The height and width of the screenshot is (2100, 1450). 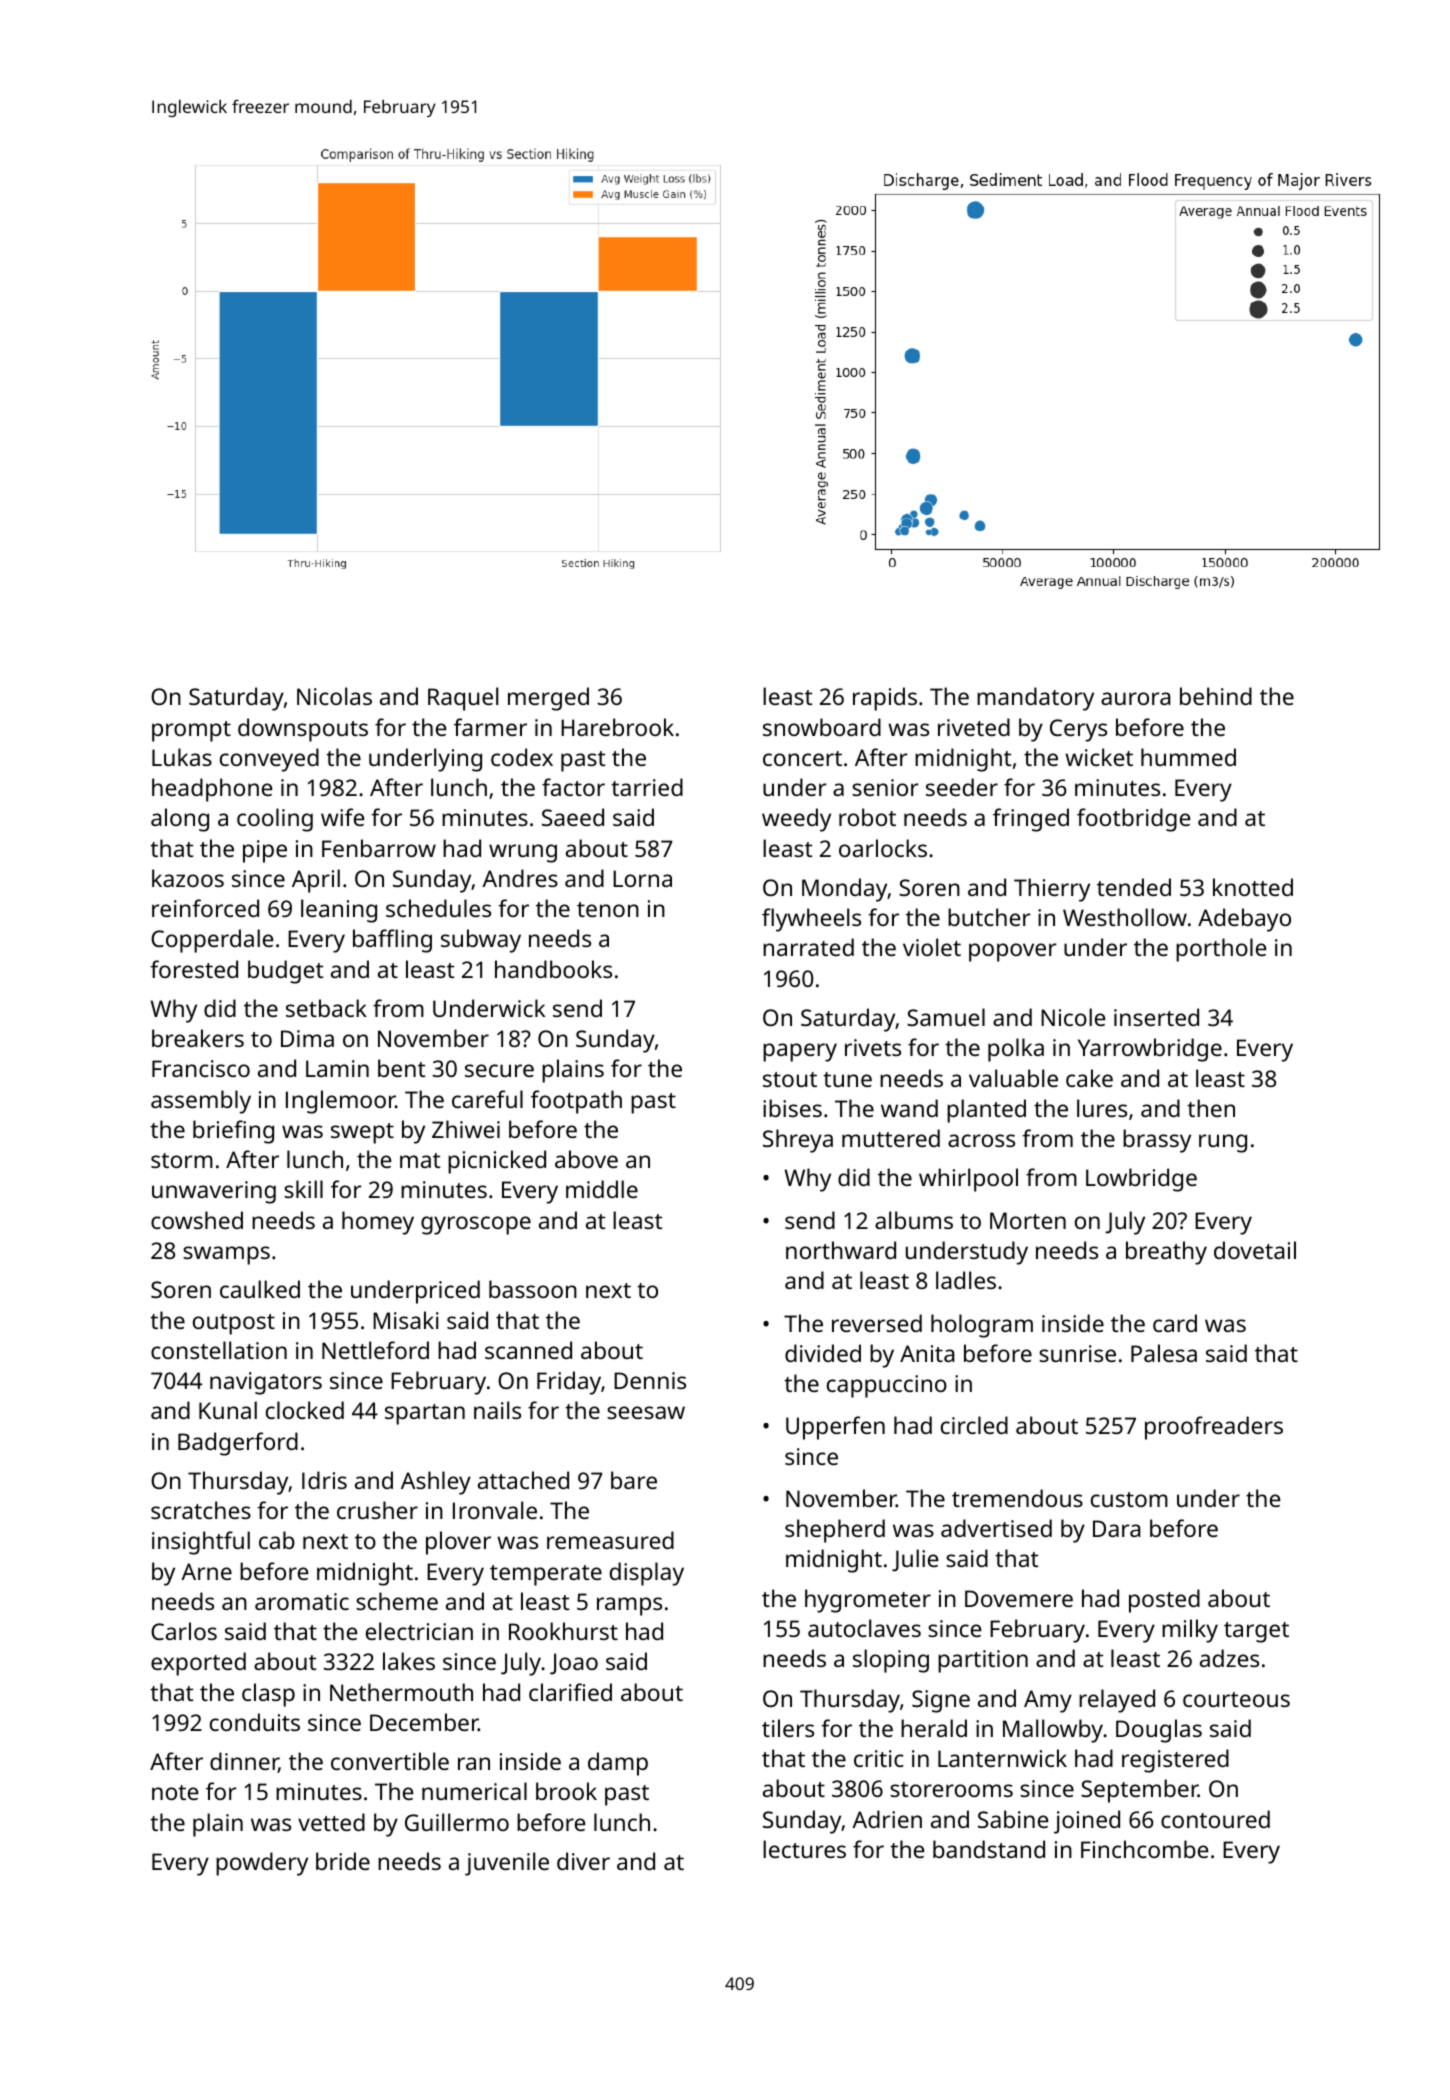 I want to click on brassy, so click(x=1157, y=1141).
